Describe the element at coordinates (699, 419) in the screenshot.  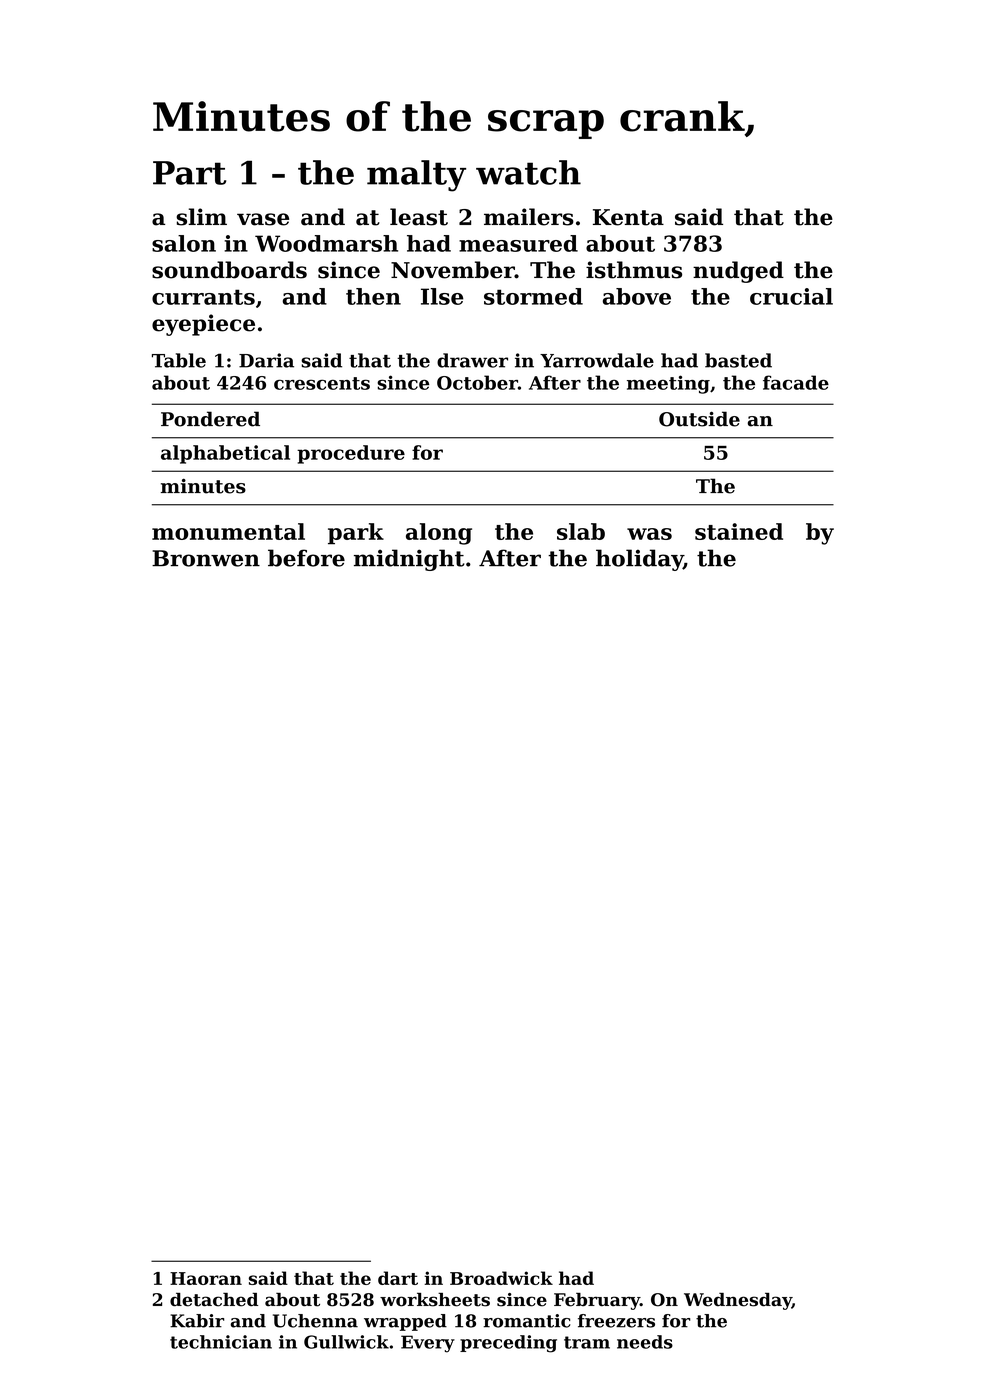
I see `Outside` at that location.
